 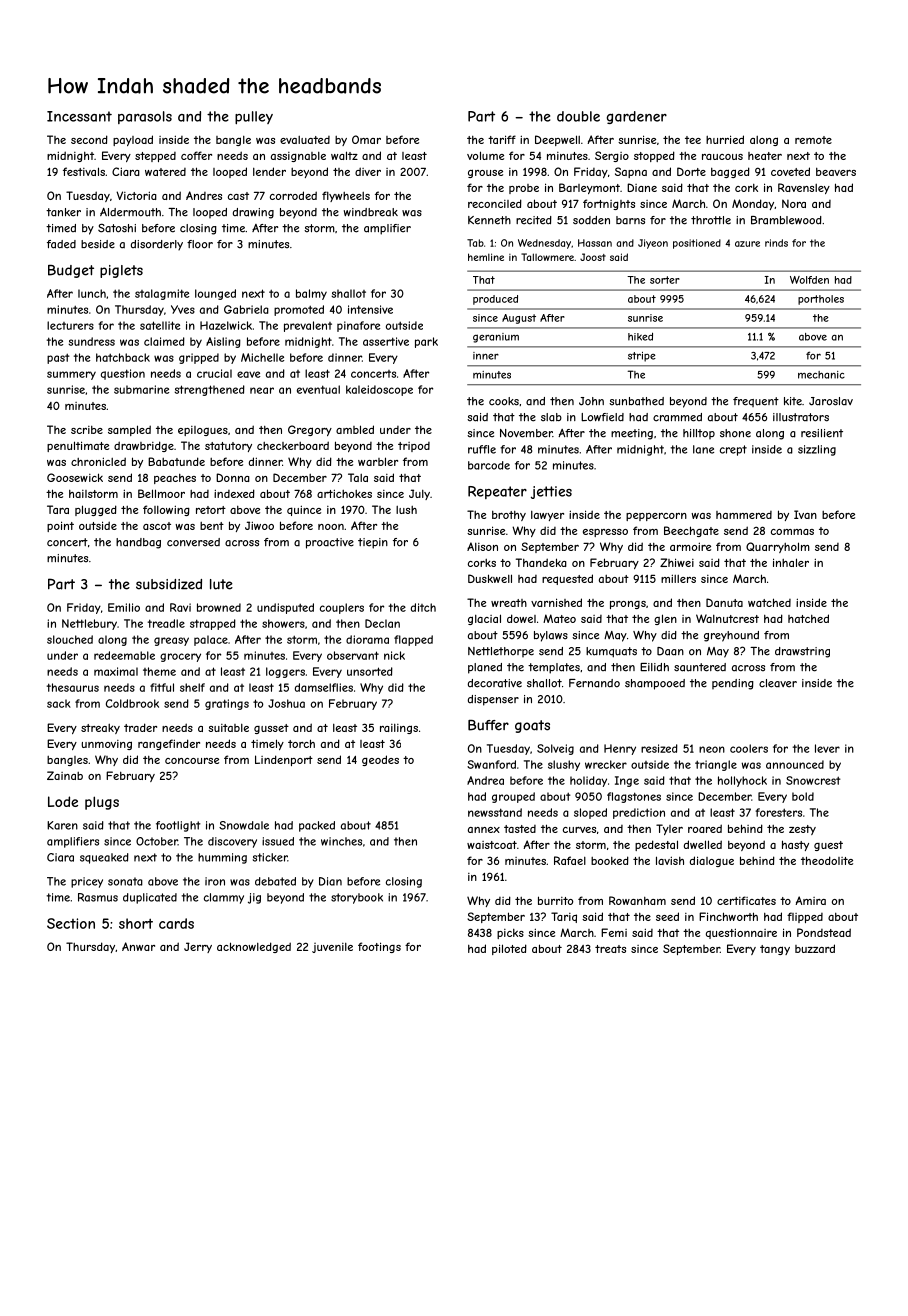 I want to click on statutory, so click(x=228, y=447).
